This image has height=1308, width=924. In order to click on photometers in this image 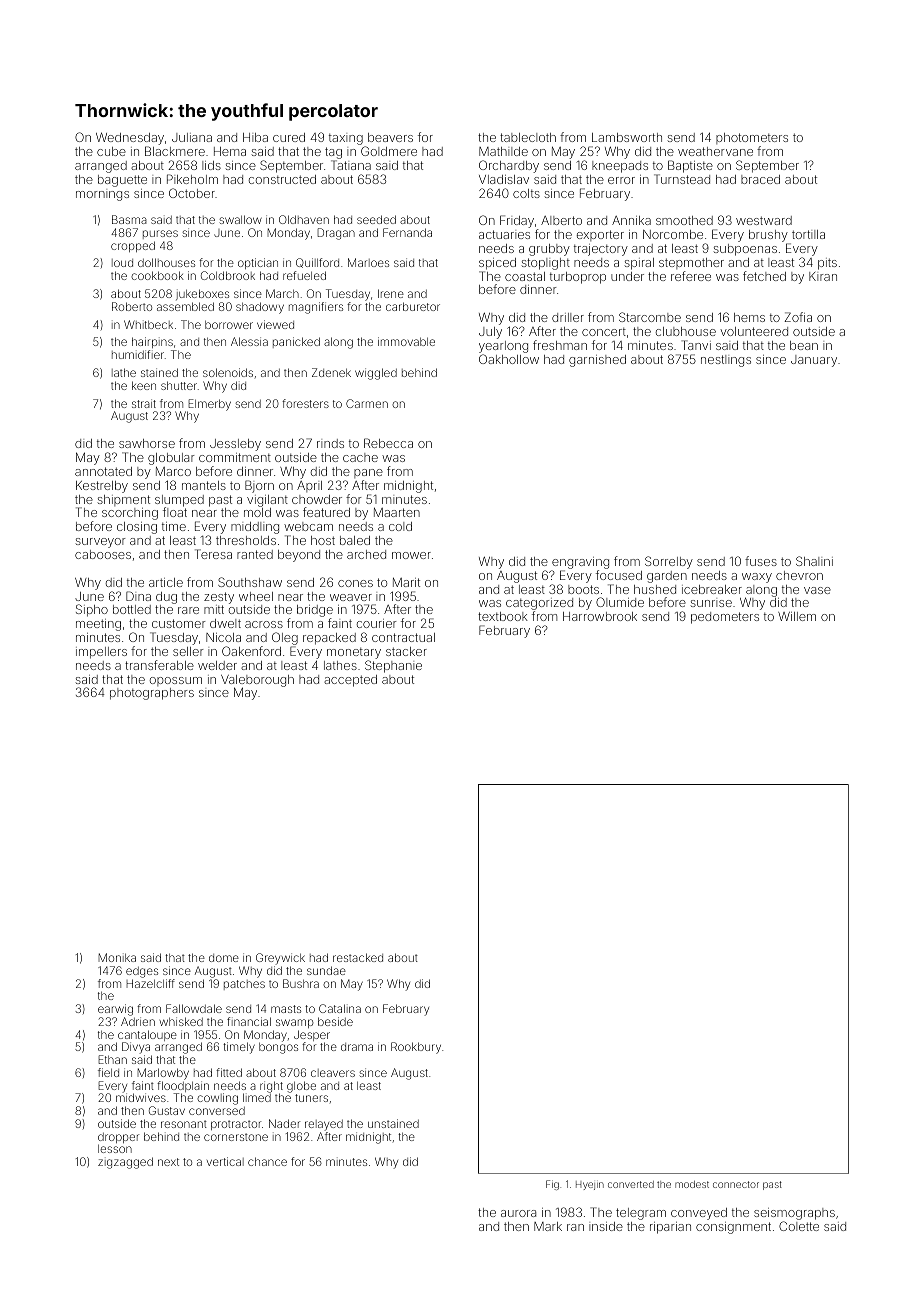, I will do `click(752, 138)`.
